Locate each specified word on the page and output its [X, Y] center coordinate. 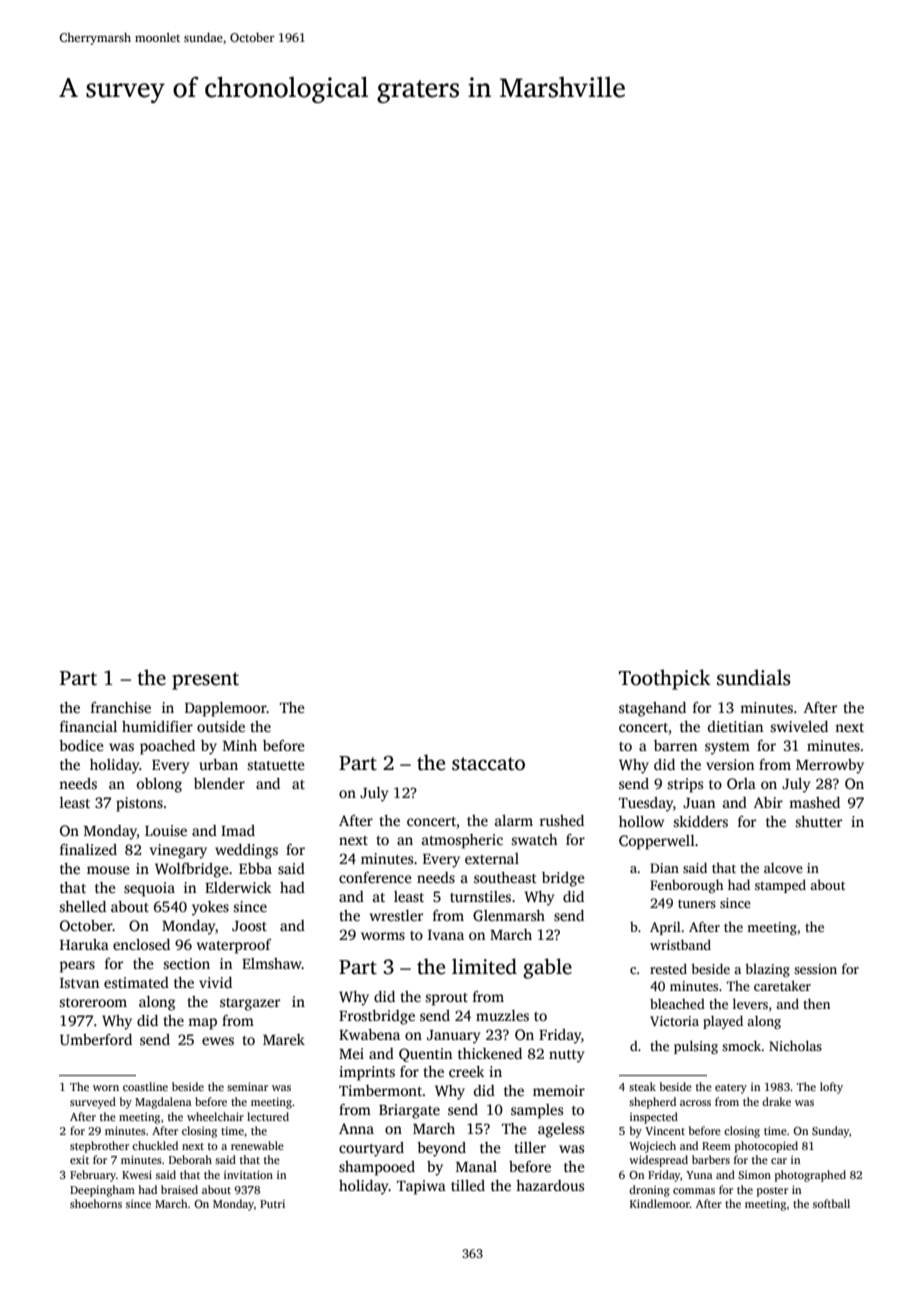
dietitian [735, 726]
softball [831, 1203]
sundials [754, 677]
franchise [121, 707]
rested [668, 968]
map [202, 1024]
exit [79, 1159]
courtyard [371, 1149]
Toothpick [665, 679]
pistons [139, 804]
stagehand [652, 709]
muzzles [502, 1015]
